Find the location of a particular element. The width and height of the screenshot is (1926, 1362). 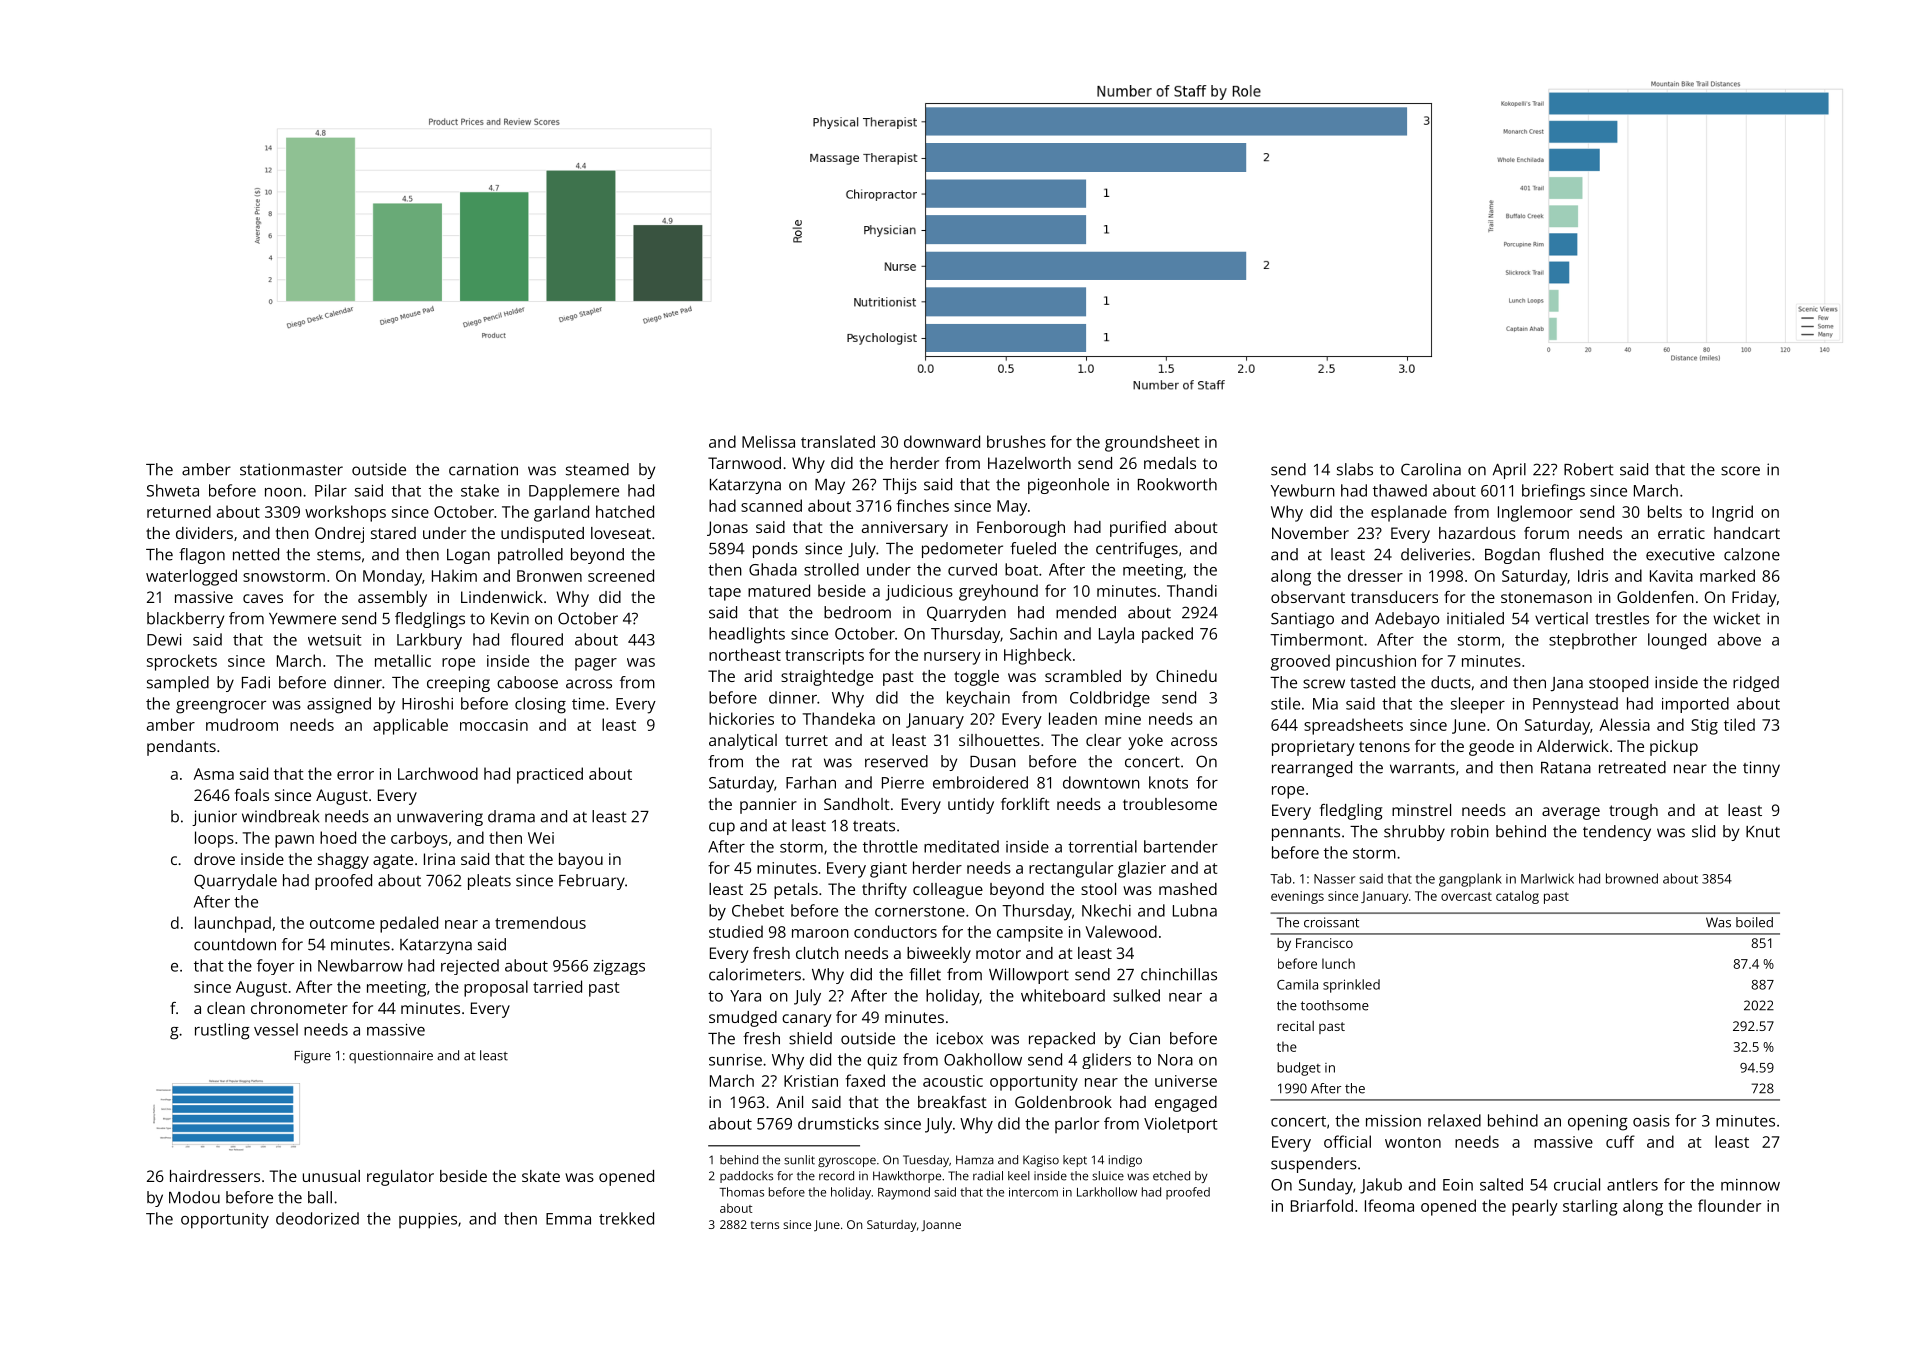

mudroom is located at coordinates (242, 724).
